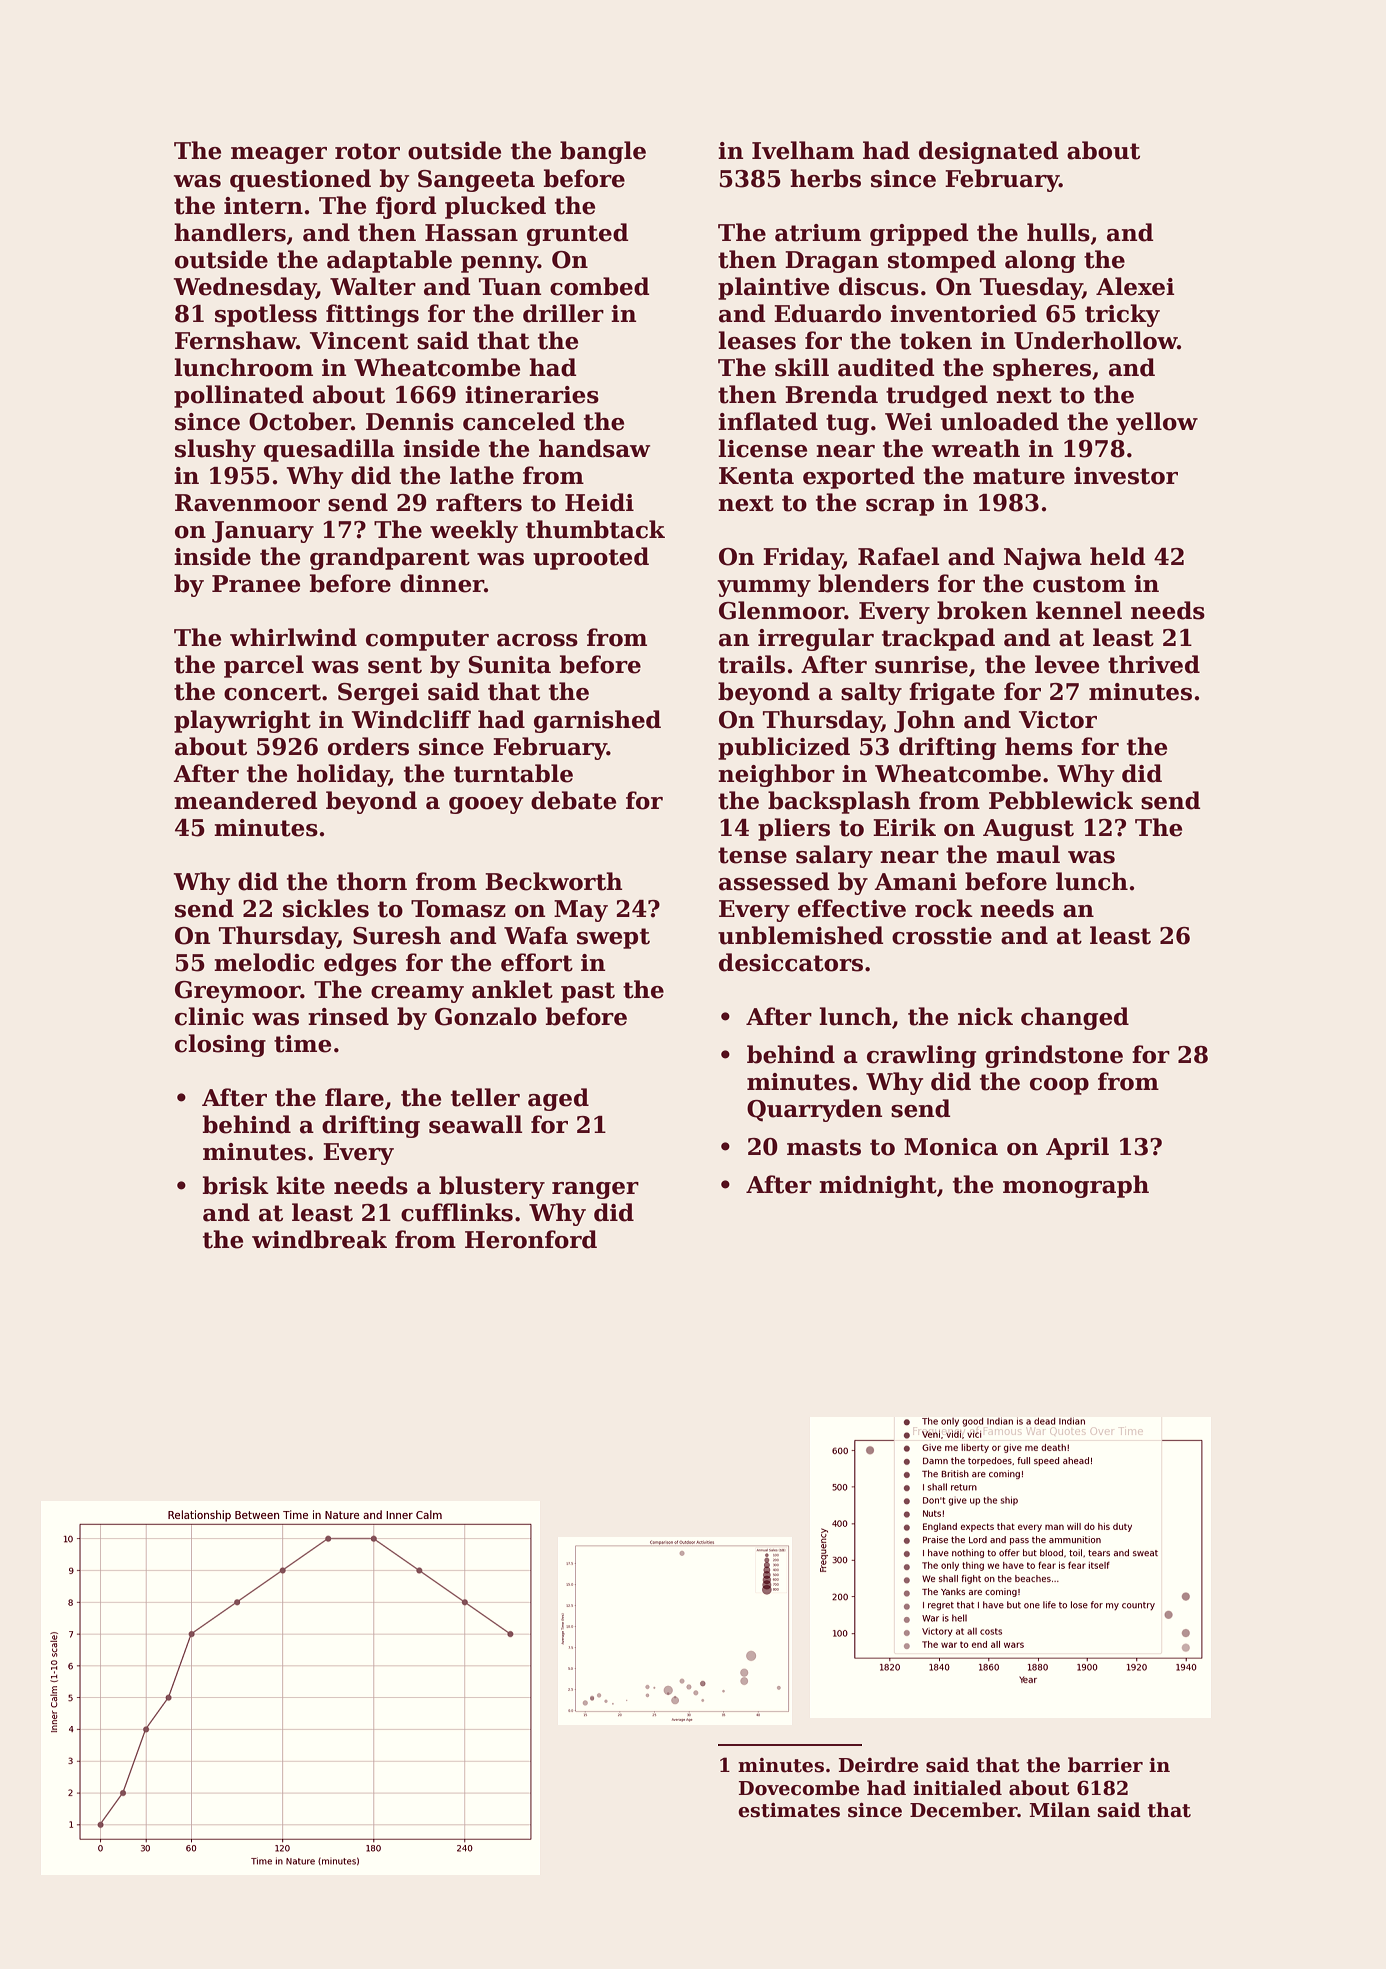 This screenshot has height=1969, width=1386. What do you see at coordinates (1059, 1086) in the screenshot?
I see `coop` at bounding box center [1059, 1086].
